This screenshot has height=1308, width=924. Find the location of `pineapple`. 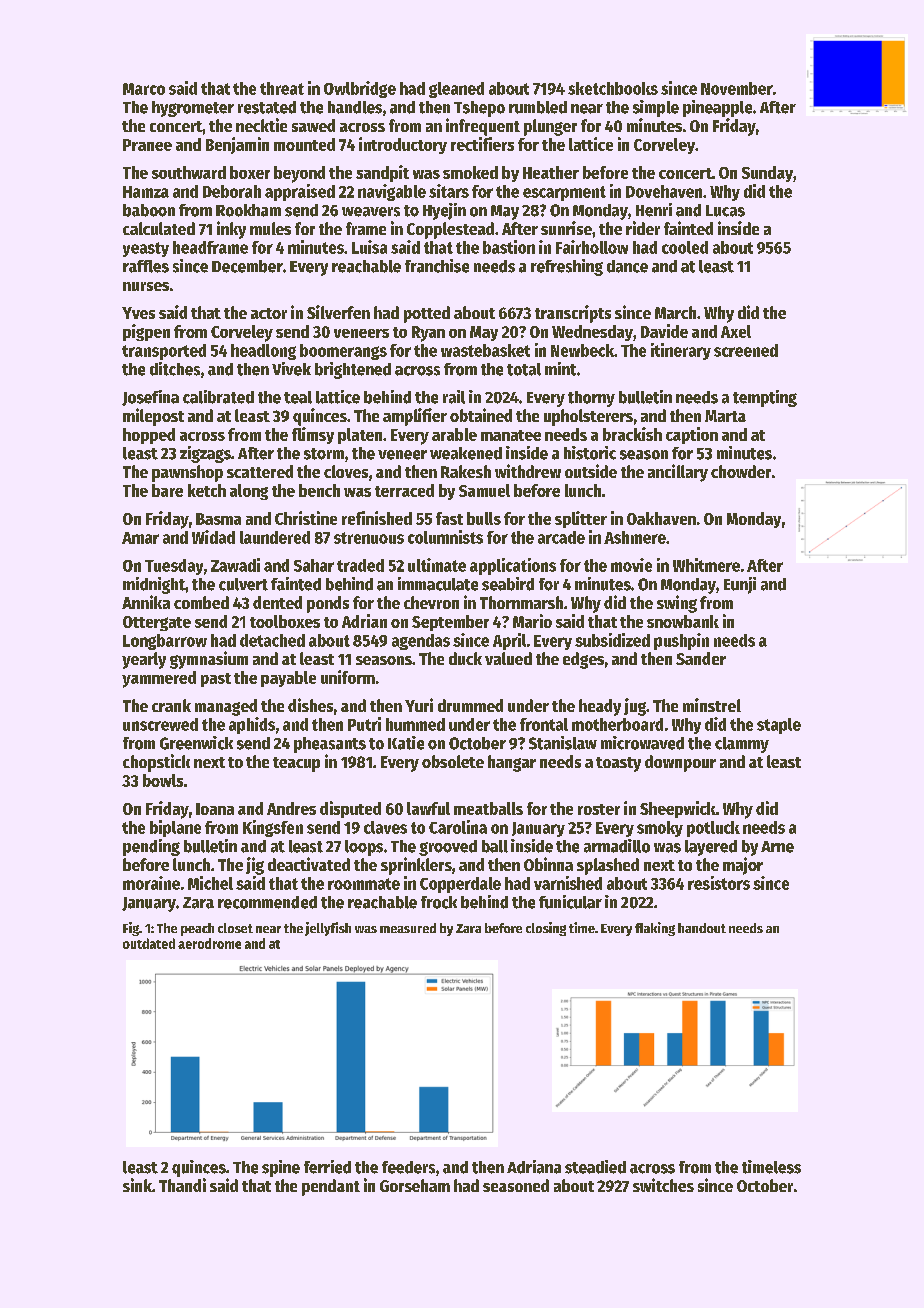

pineapple is located at coordinates (717, 108).
